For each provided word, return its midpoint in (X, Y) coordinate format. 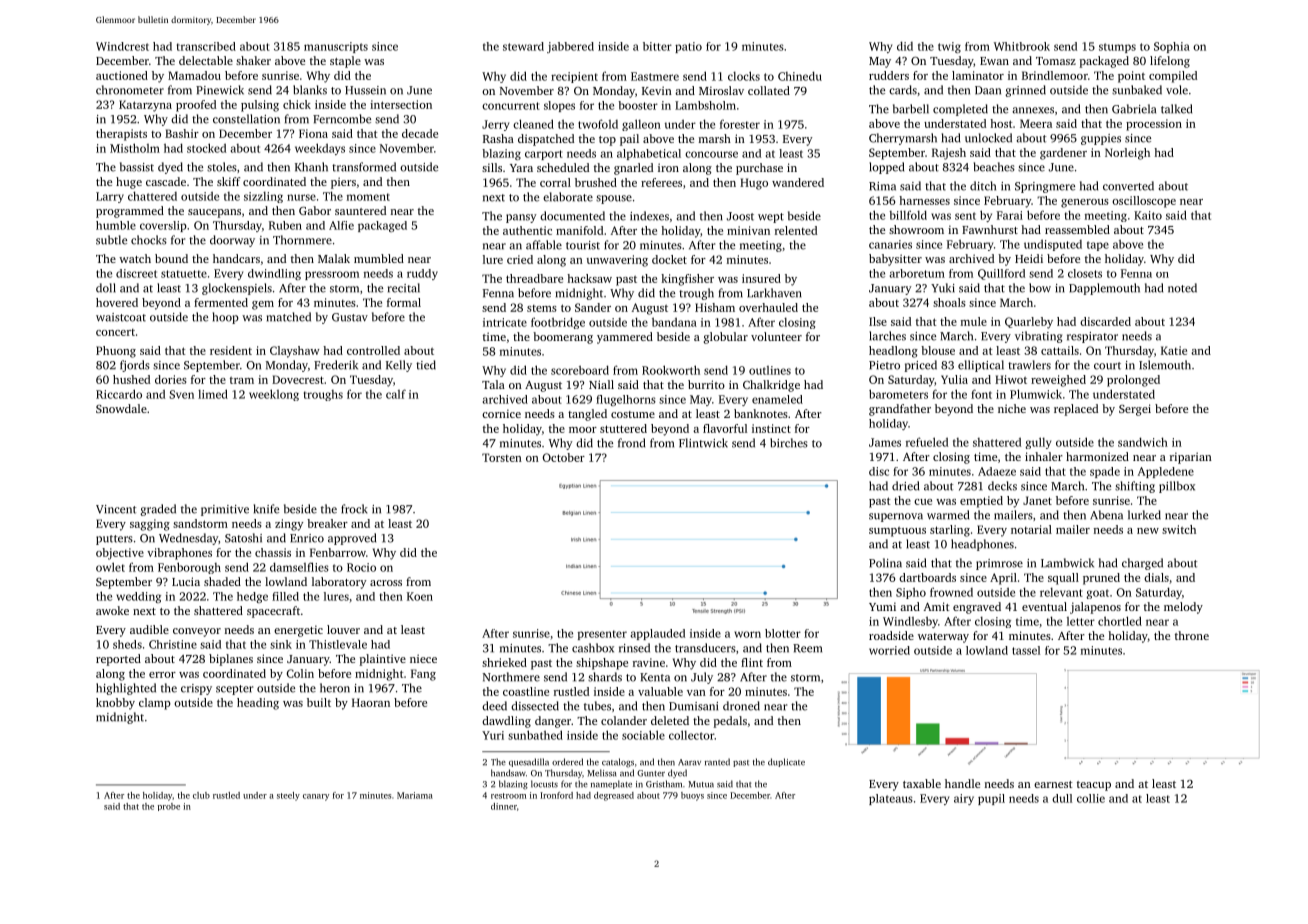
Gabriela (1134, 109)
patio (688, 47)
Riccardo (119, 394)
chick (297, 104)
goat (1097, 594)
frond (631, 443)
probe (169, 807)
